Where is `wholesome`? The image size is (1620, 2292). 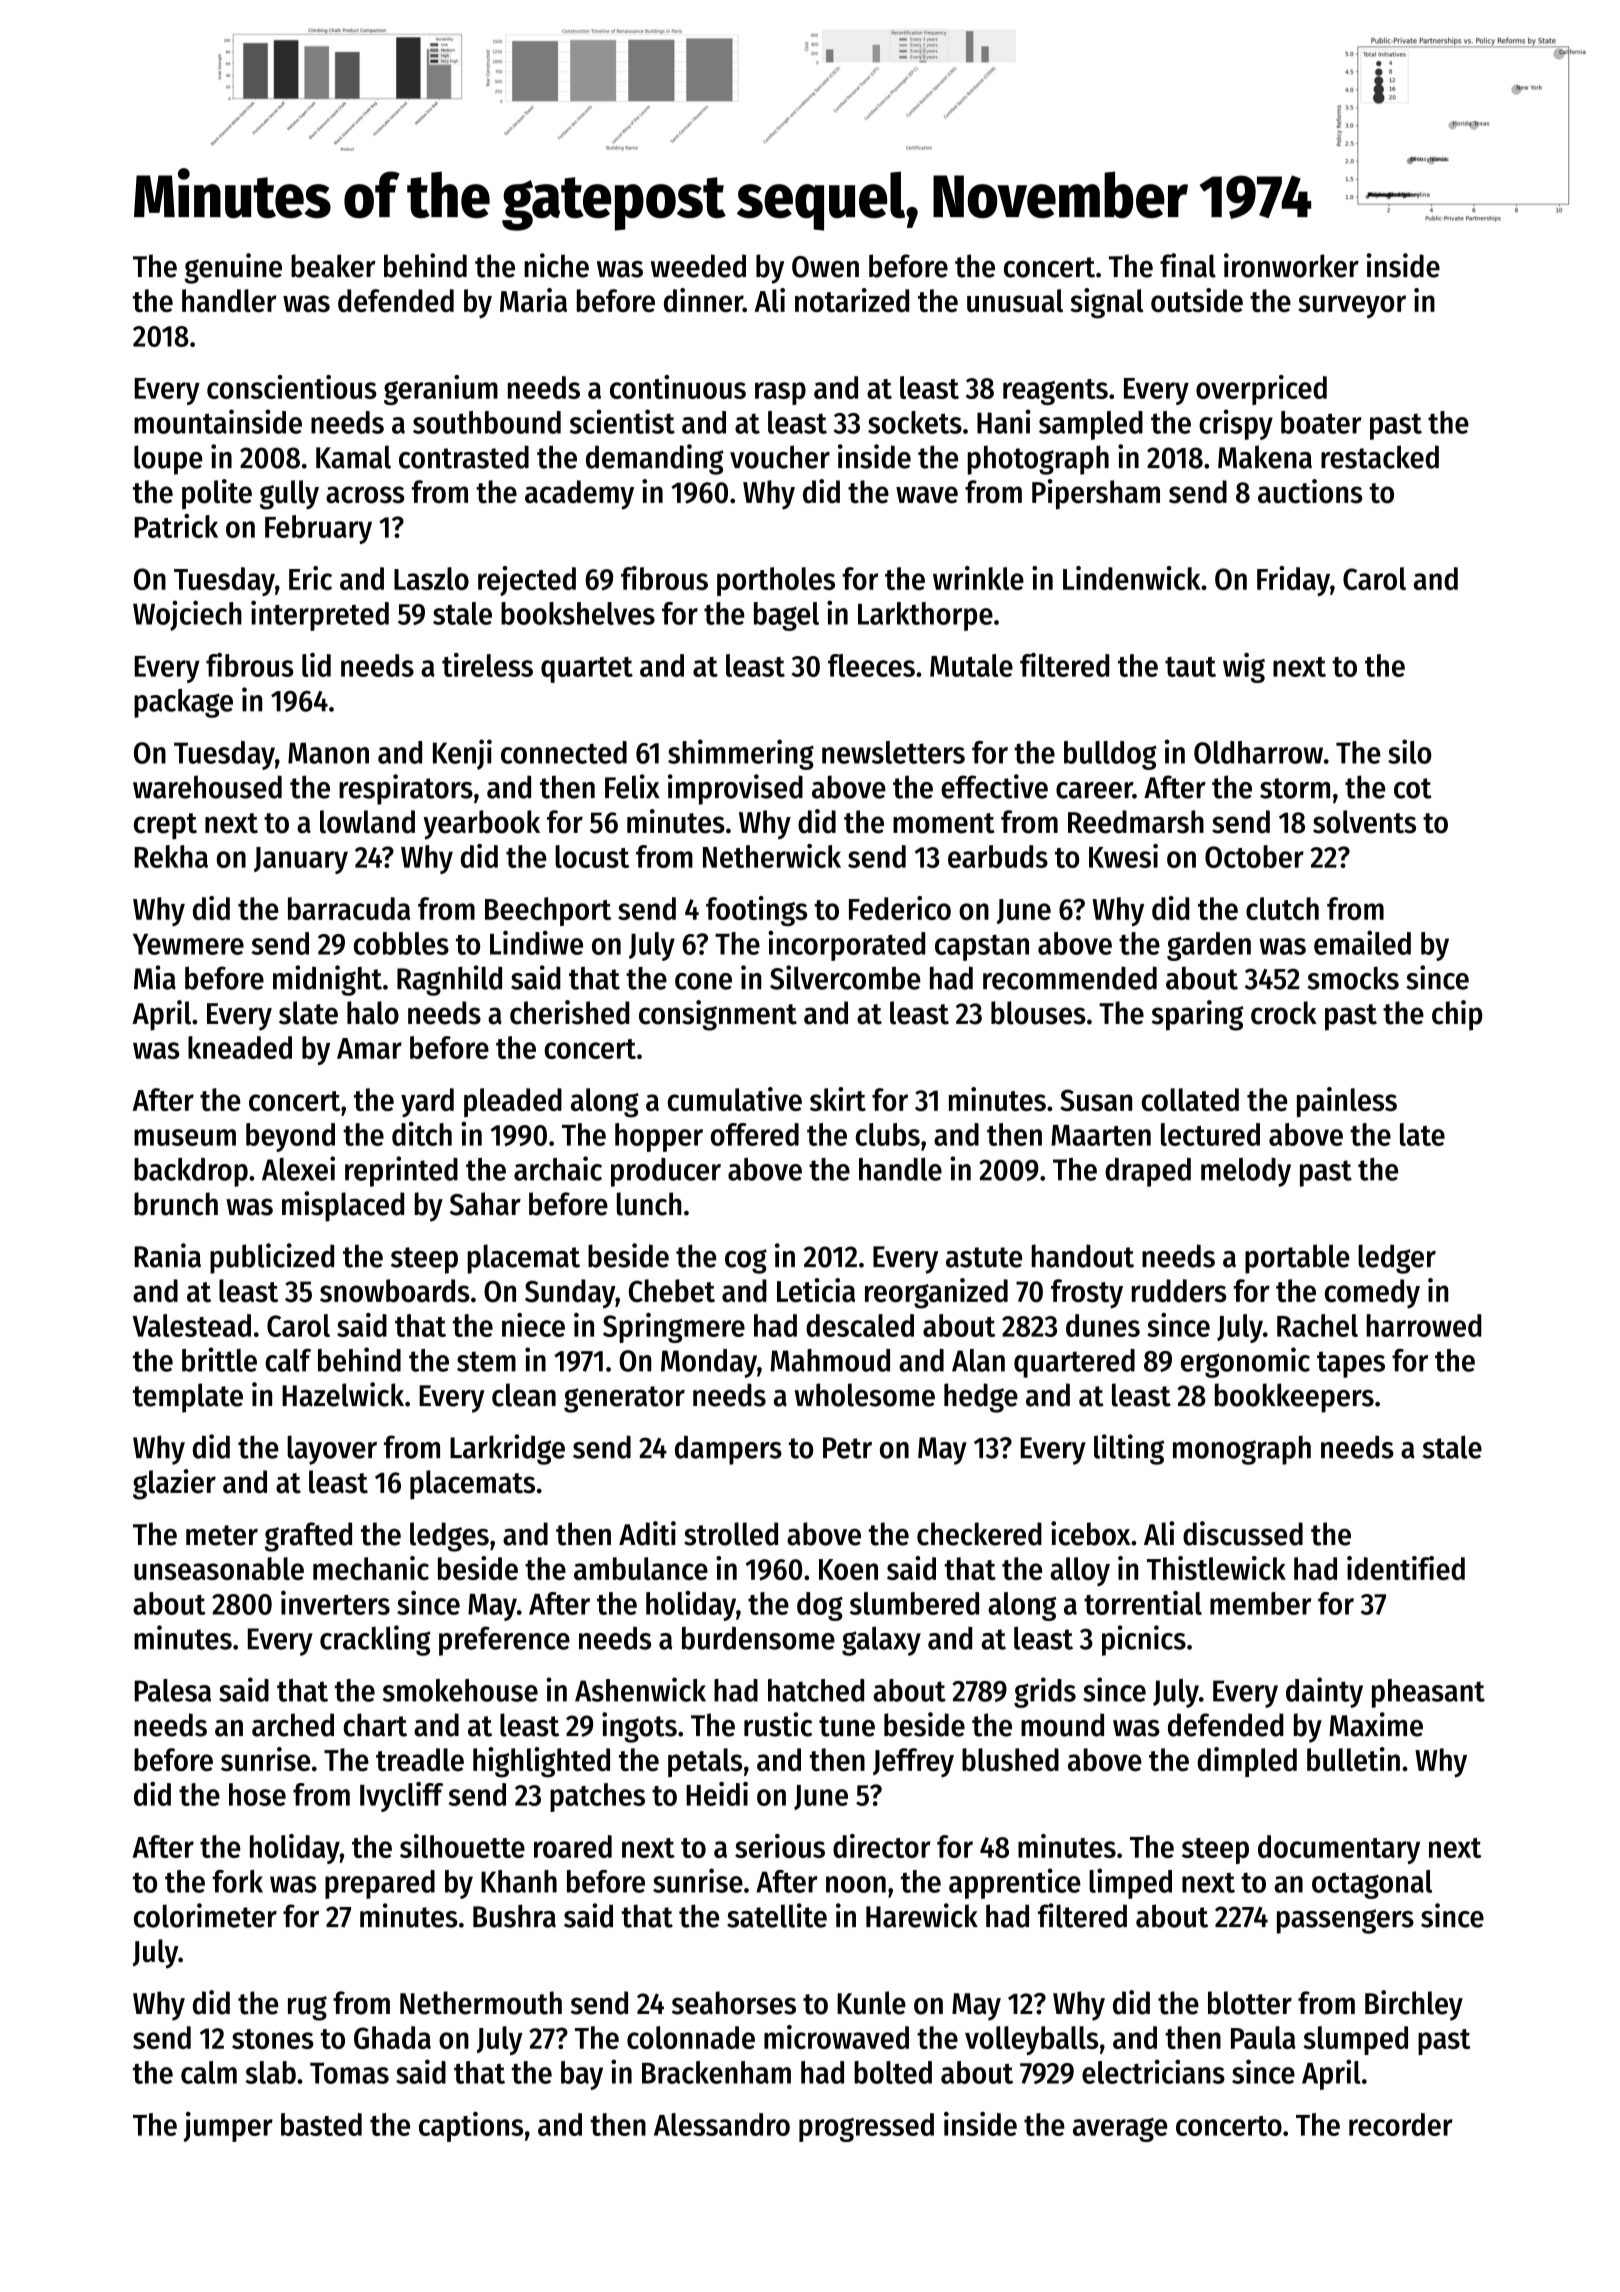
wholesome is located at coordinates (865, 1395).
